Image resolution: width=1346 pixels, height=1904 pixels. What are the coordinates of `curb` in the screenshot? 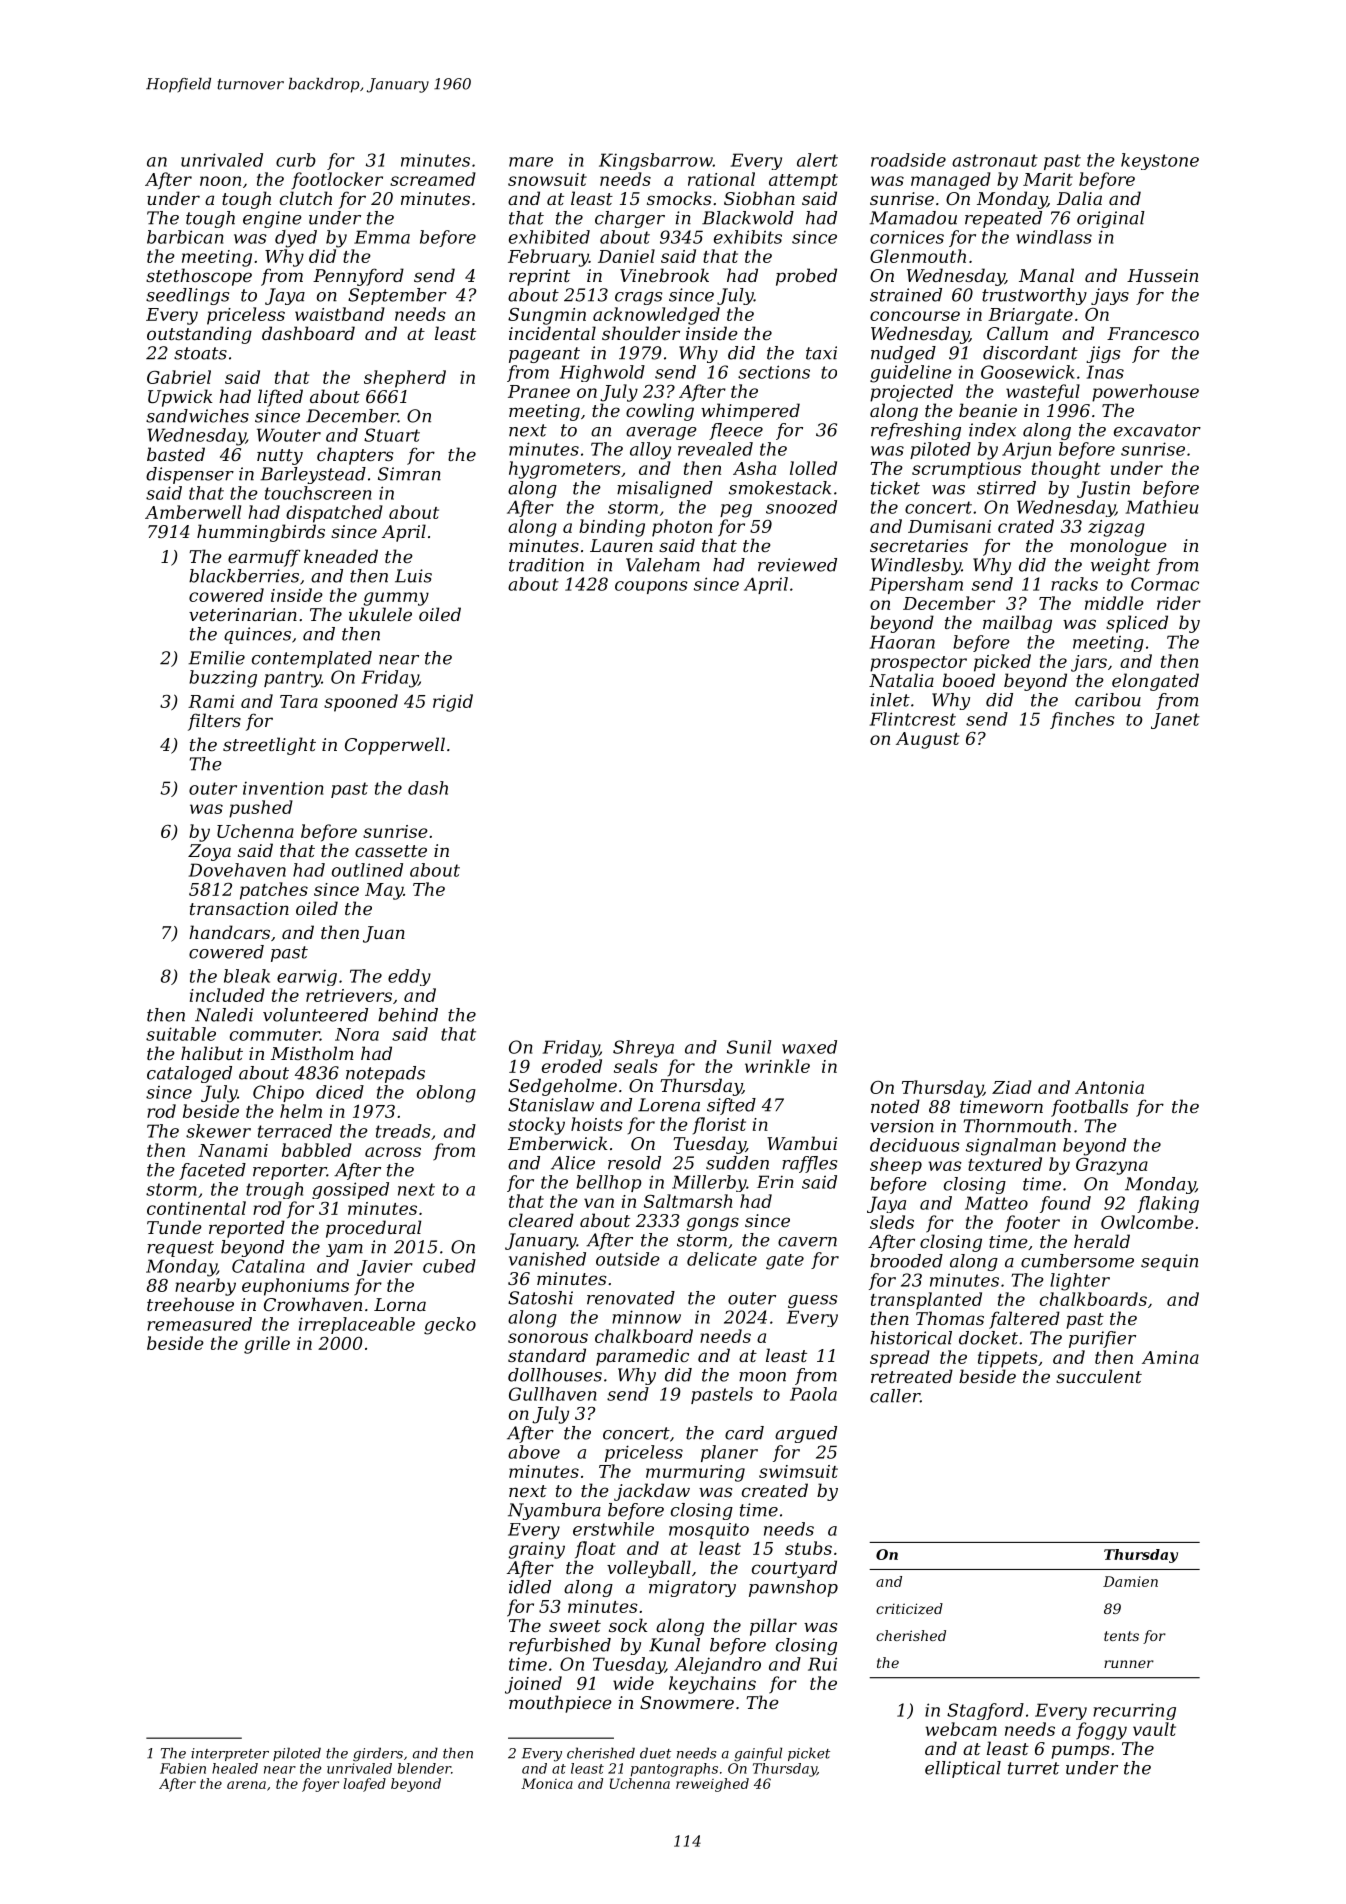 It's located at (296, 160).
